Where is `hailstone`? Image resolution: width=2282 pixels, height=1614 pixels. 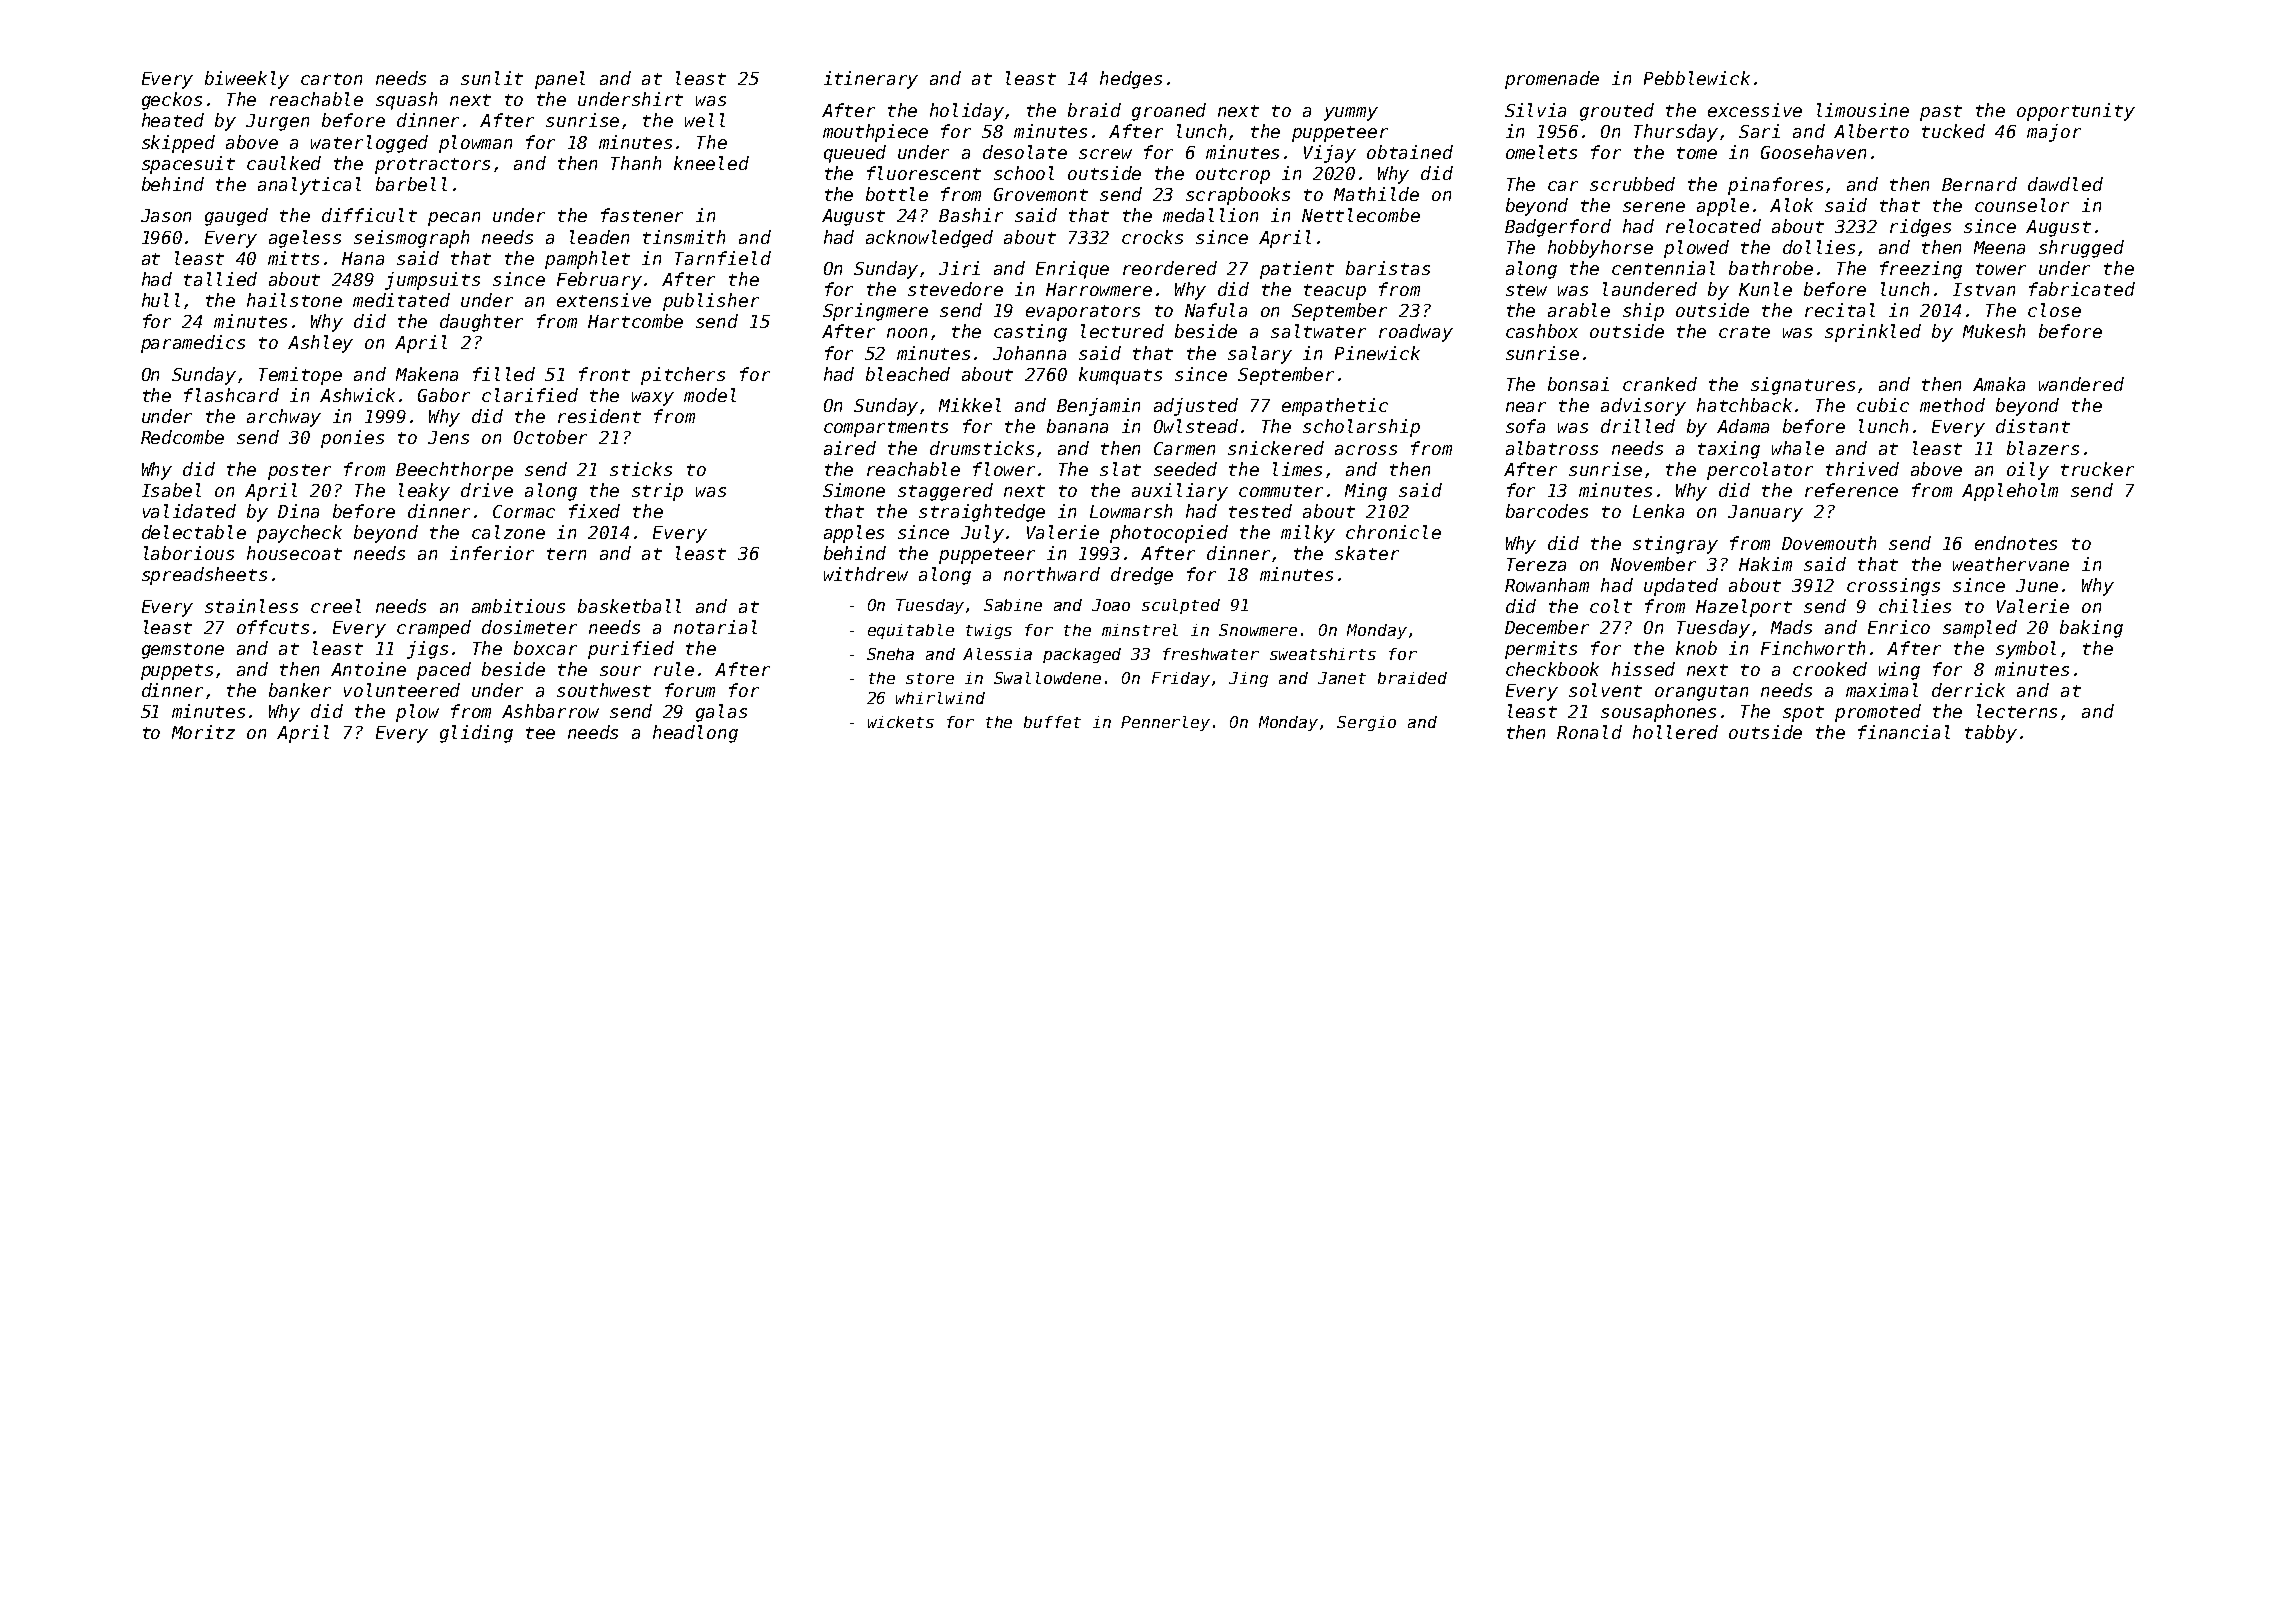
hailstone is located at coordinates (294, 300).
